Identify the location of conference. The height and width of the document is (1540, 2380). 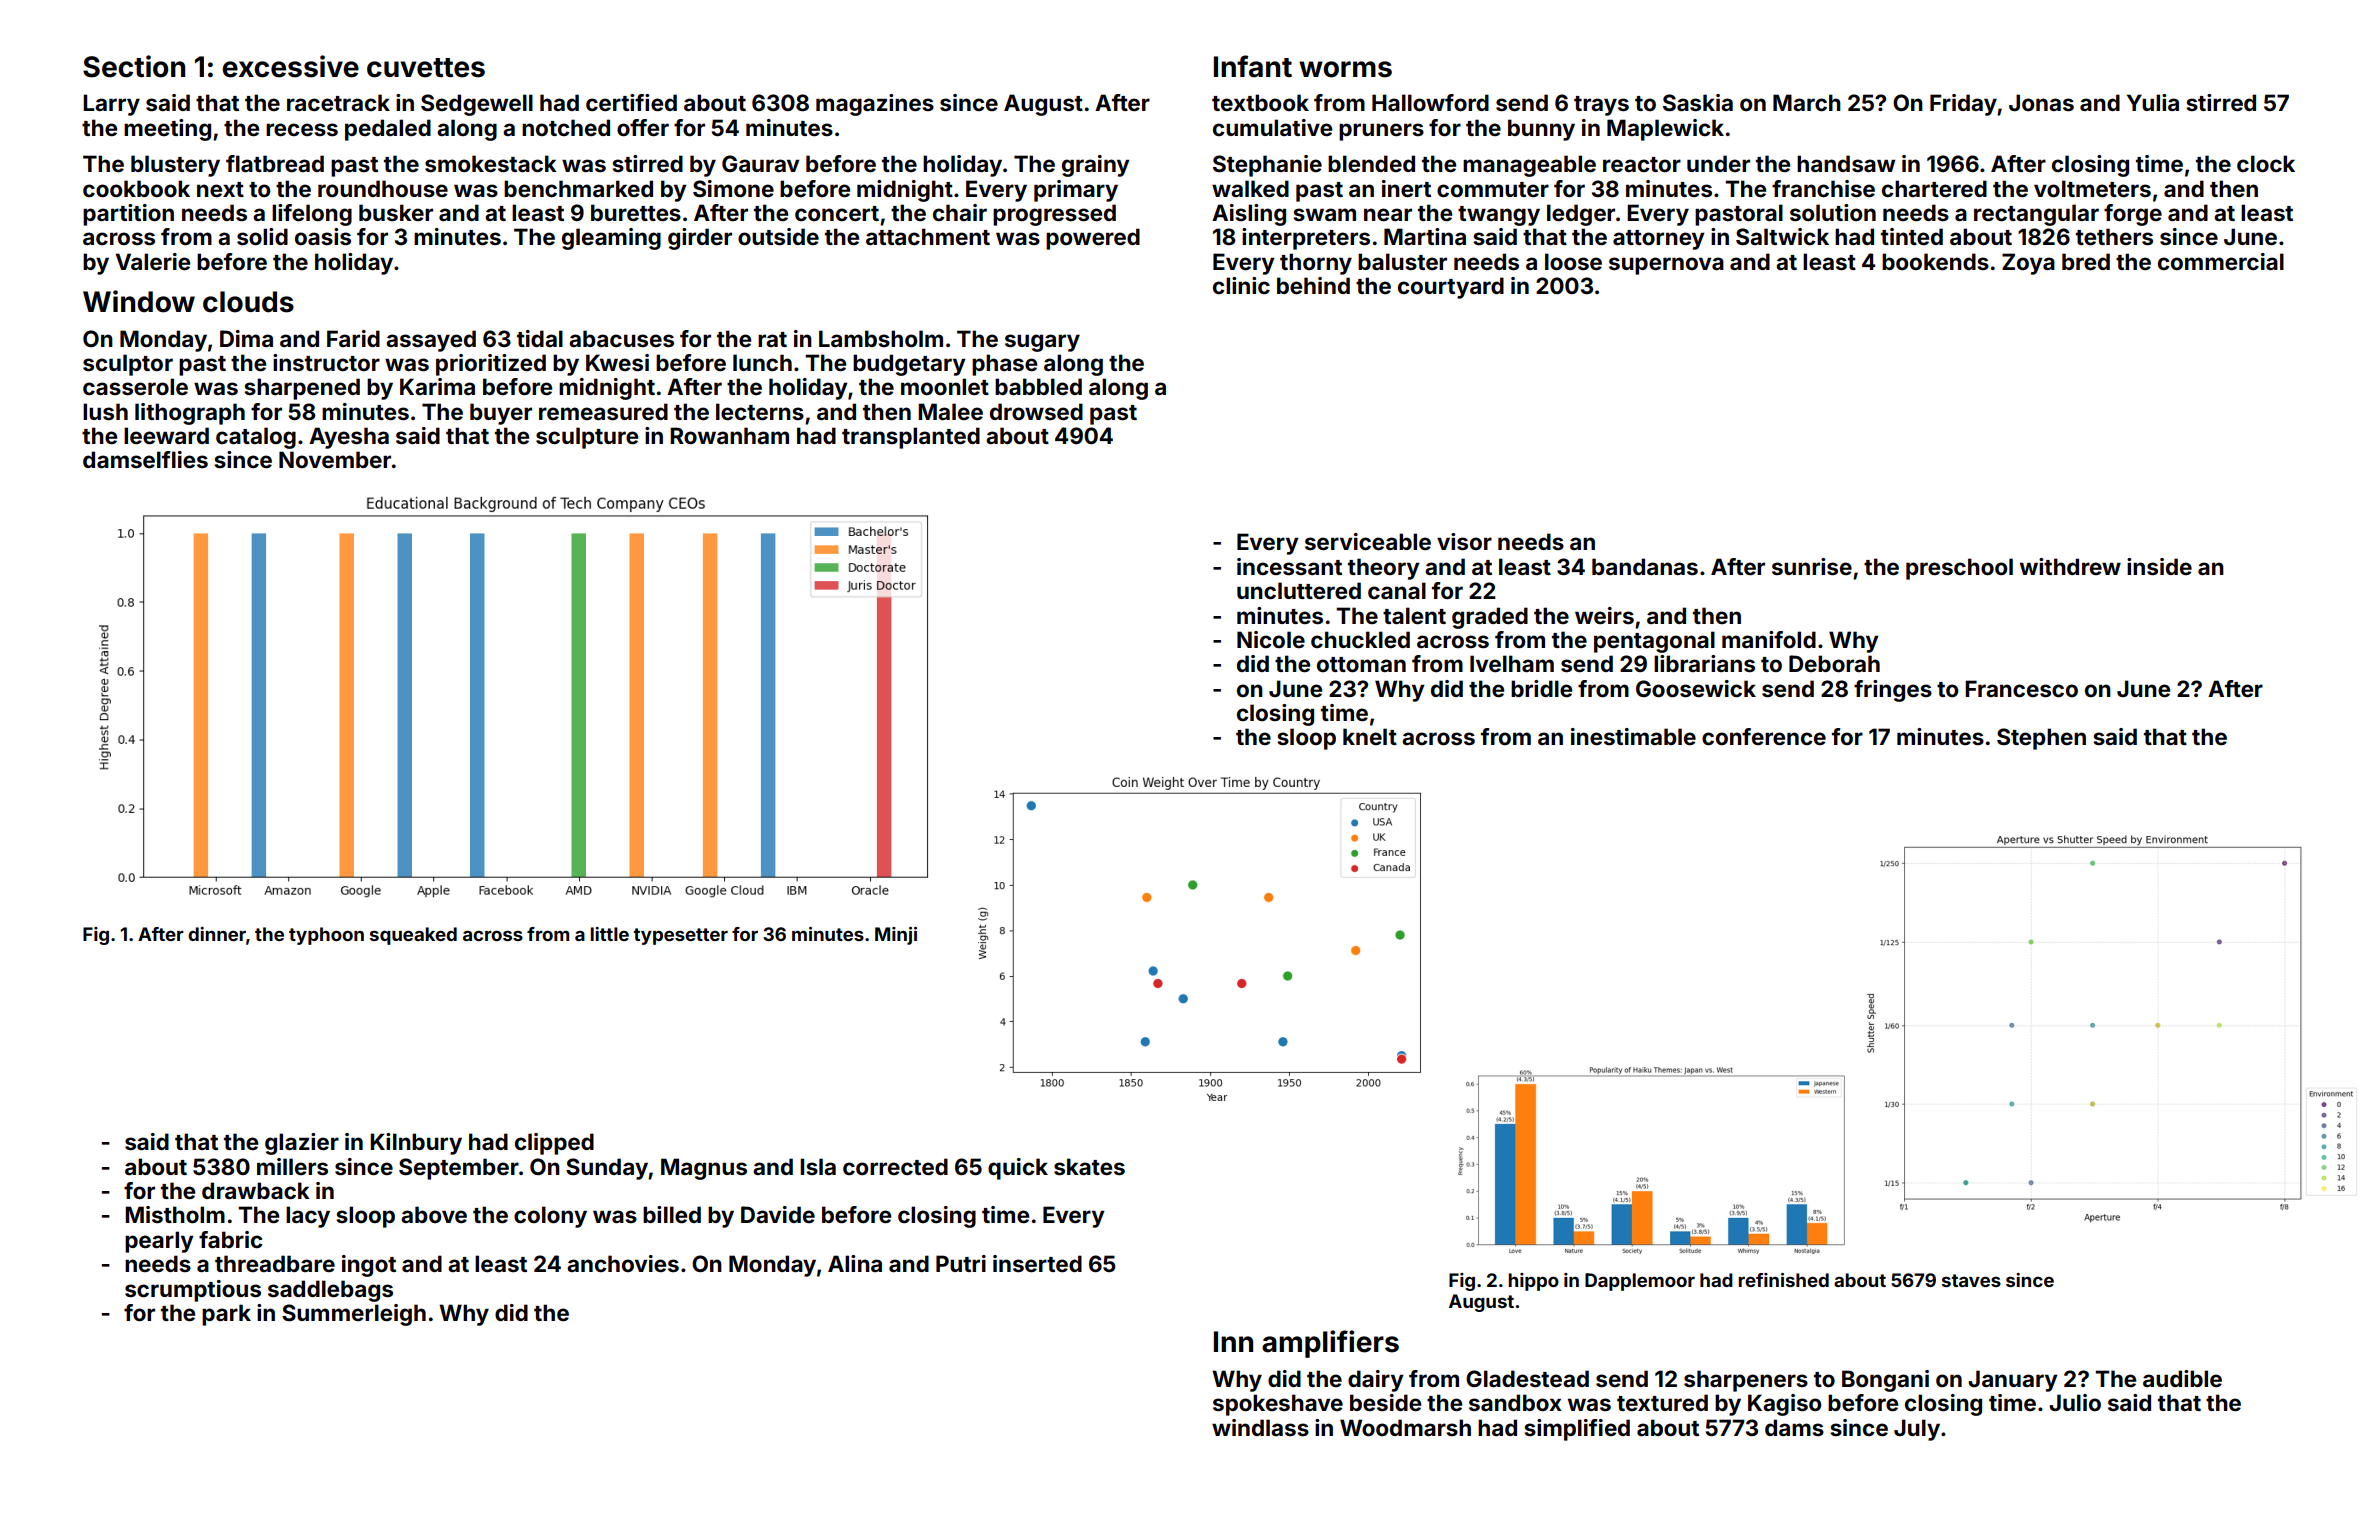
(1764, 736).
